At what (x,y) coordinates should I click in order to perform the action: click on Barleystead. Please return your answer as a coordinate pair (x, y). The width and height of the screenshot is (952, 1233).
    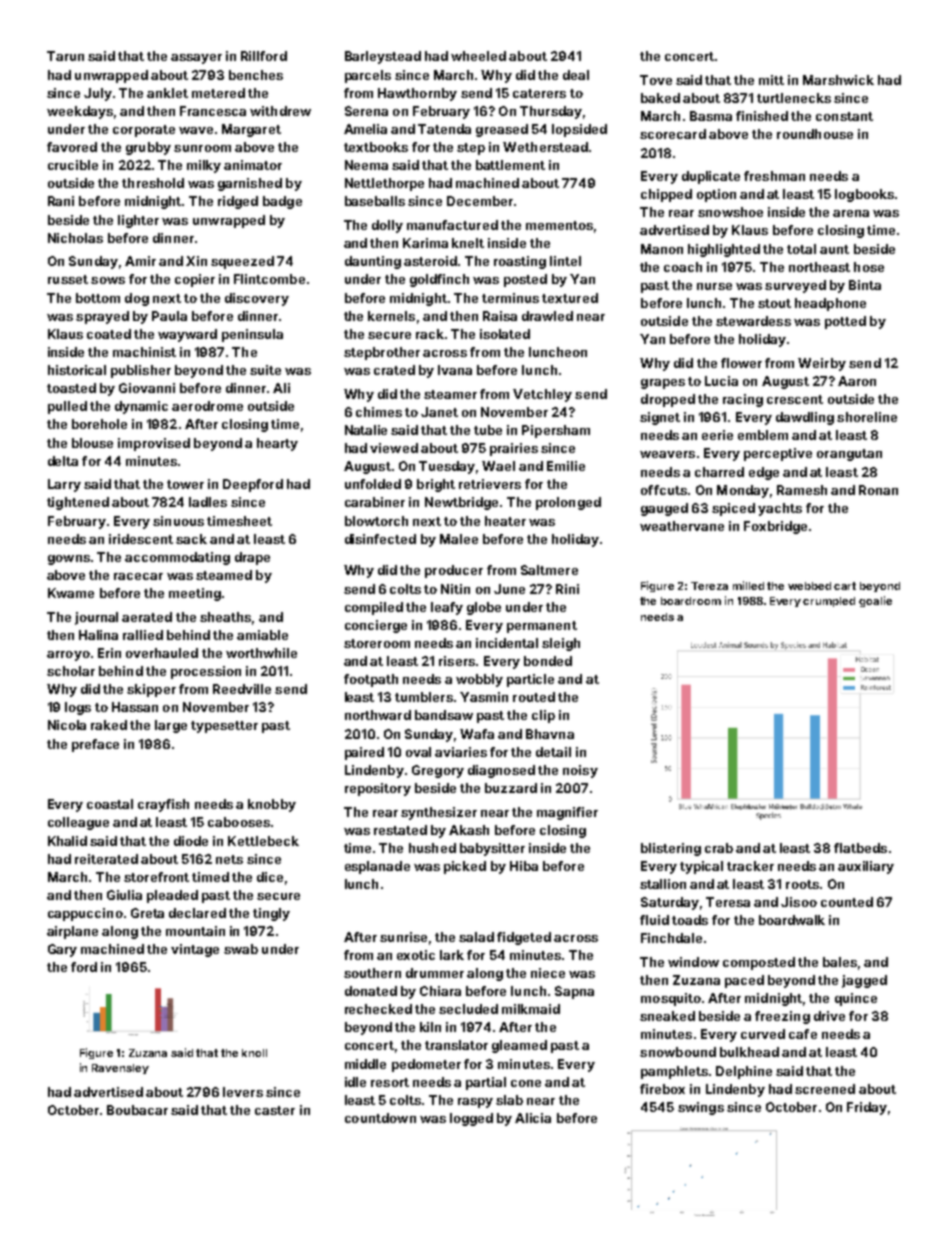
    Looking at the image, I should click on (383, 57).
